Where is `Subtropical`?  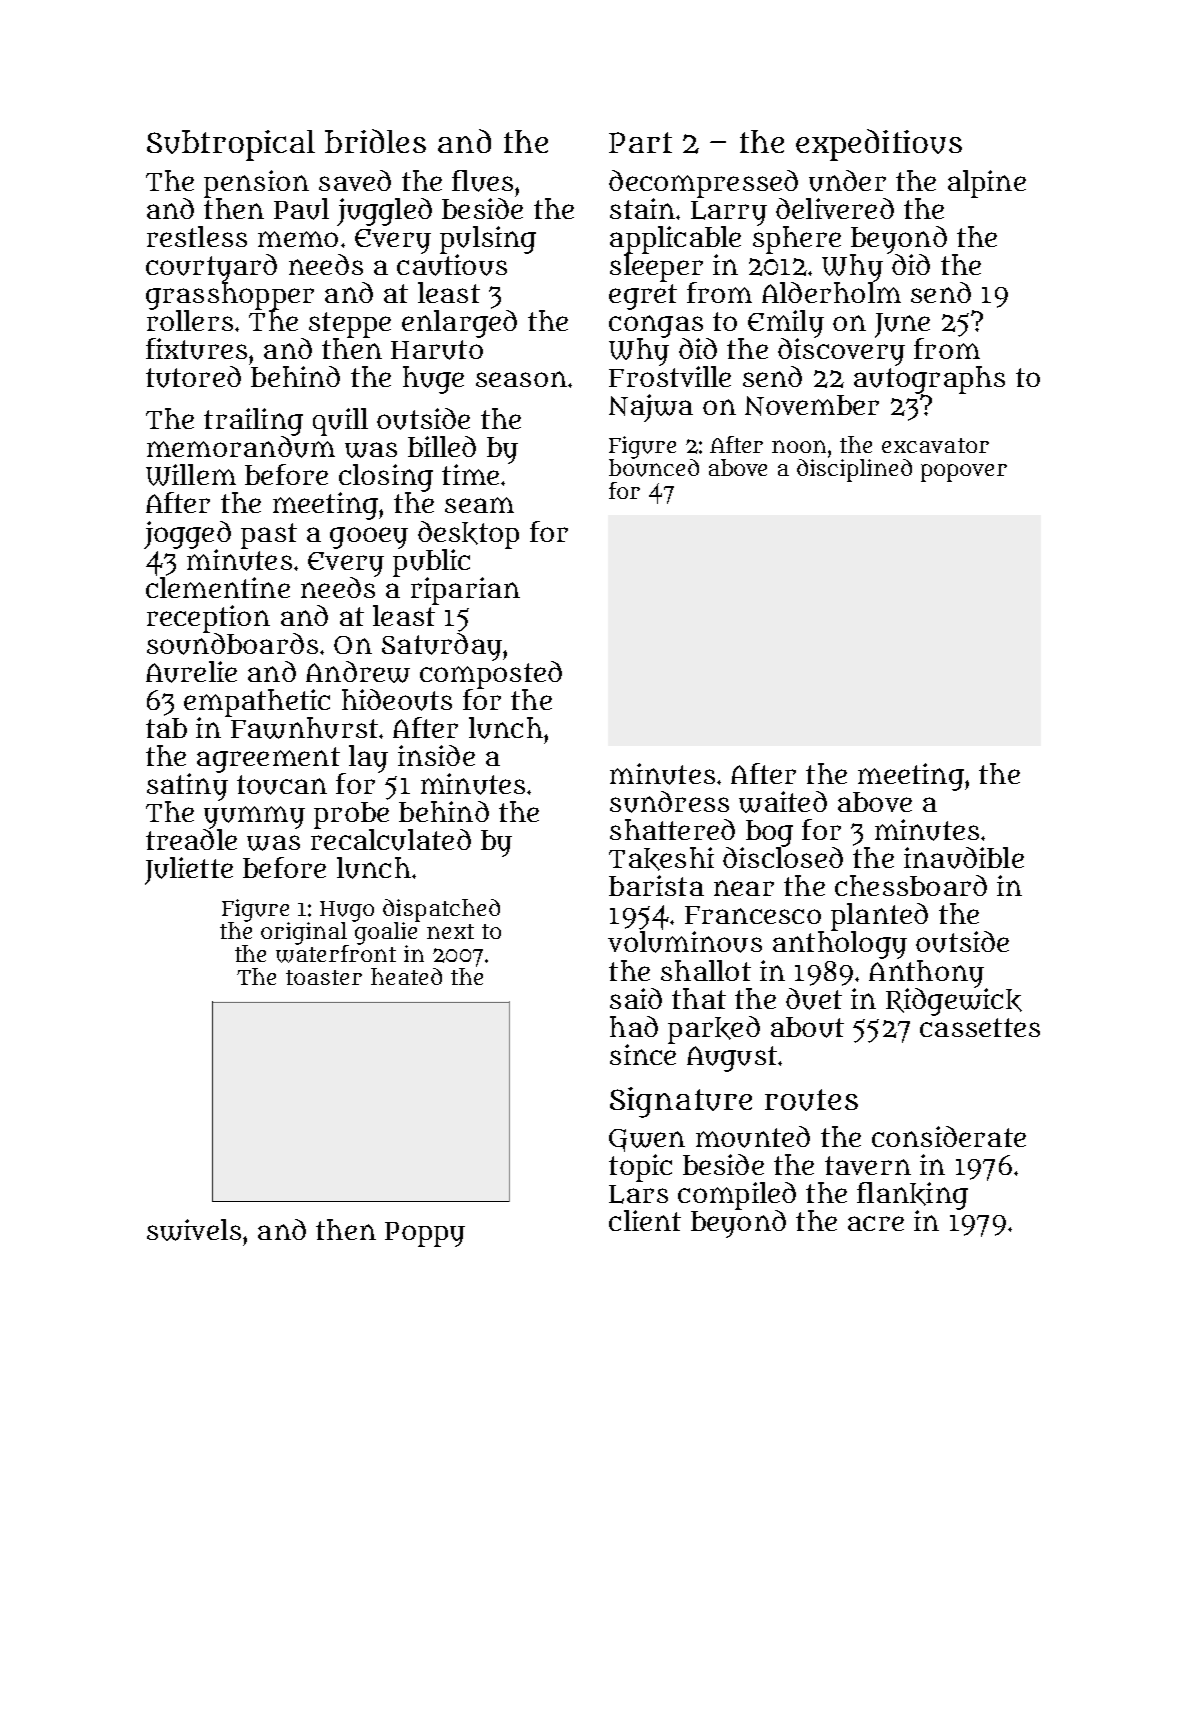 Subtropical is located at coordinates (231, 145).
